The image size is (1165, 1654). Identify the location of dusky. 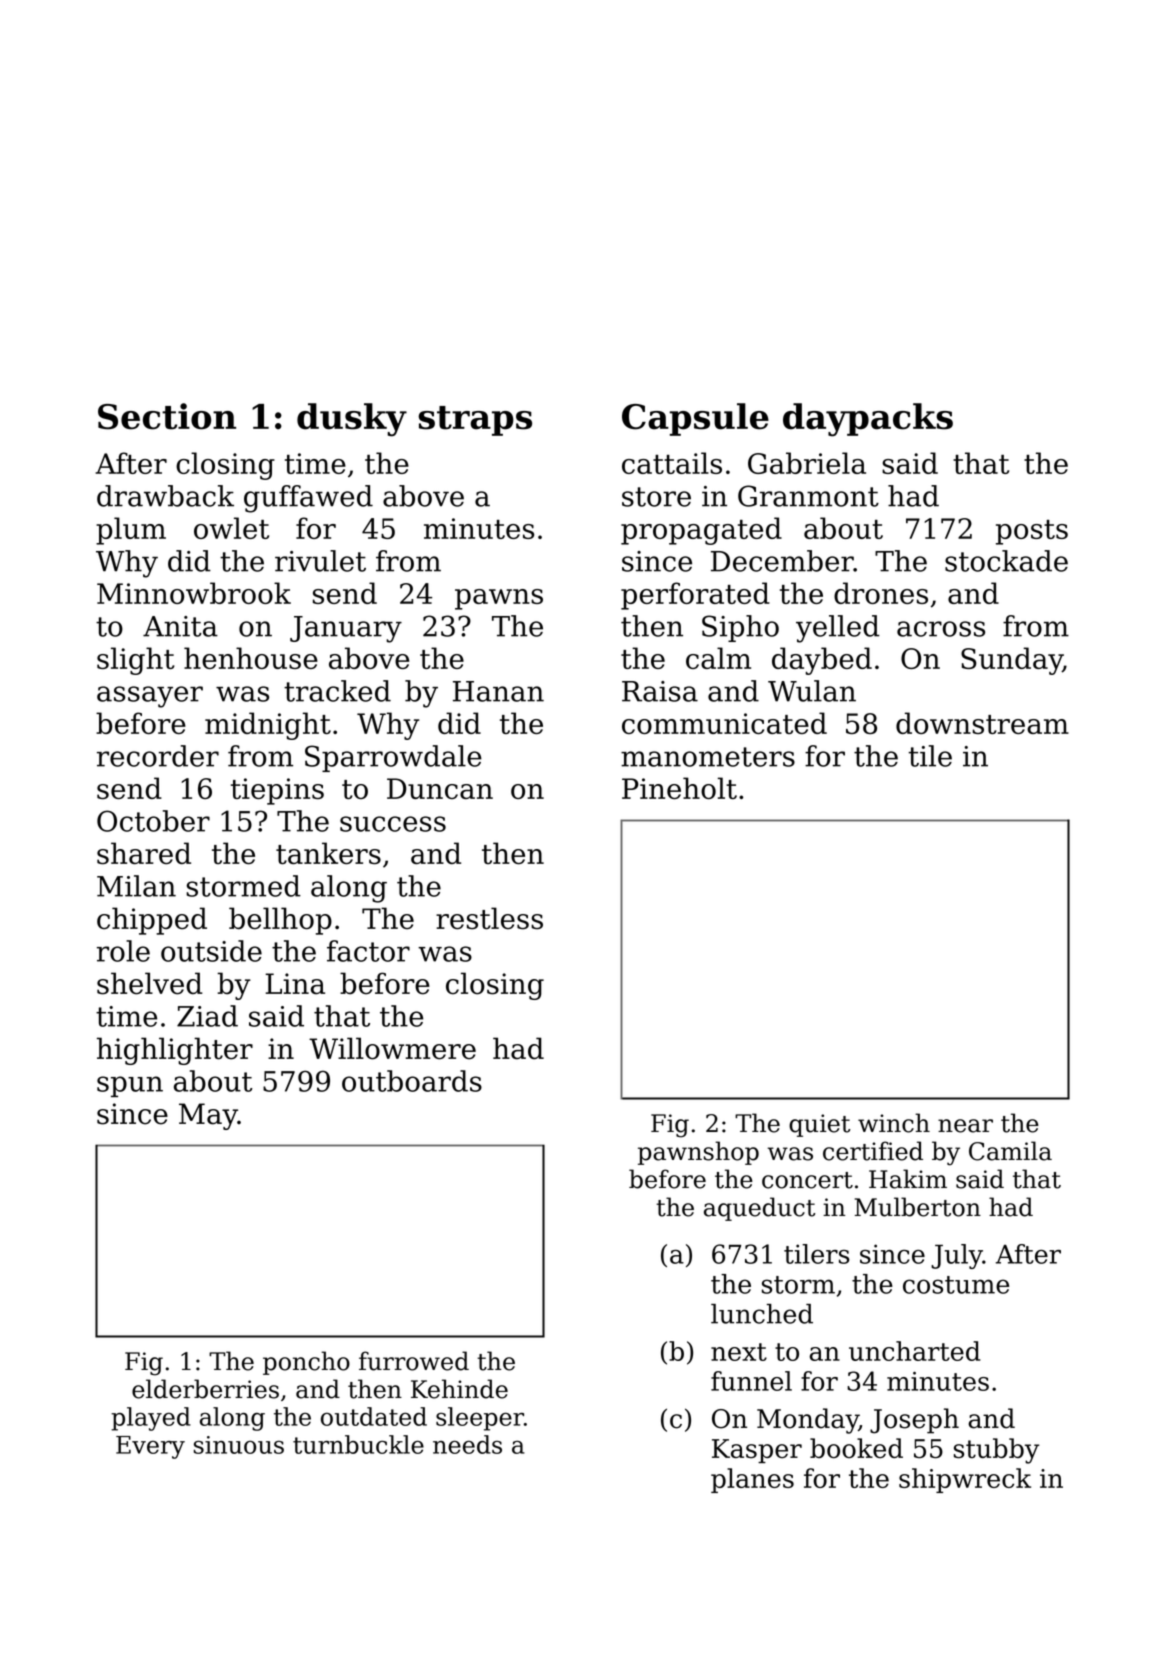
(352, 420).
